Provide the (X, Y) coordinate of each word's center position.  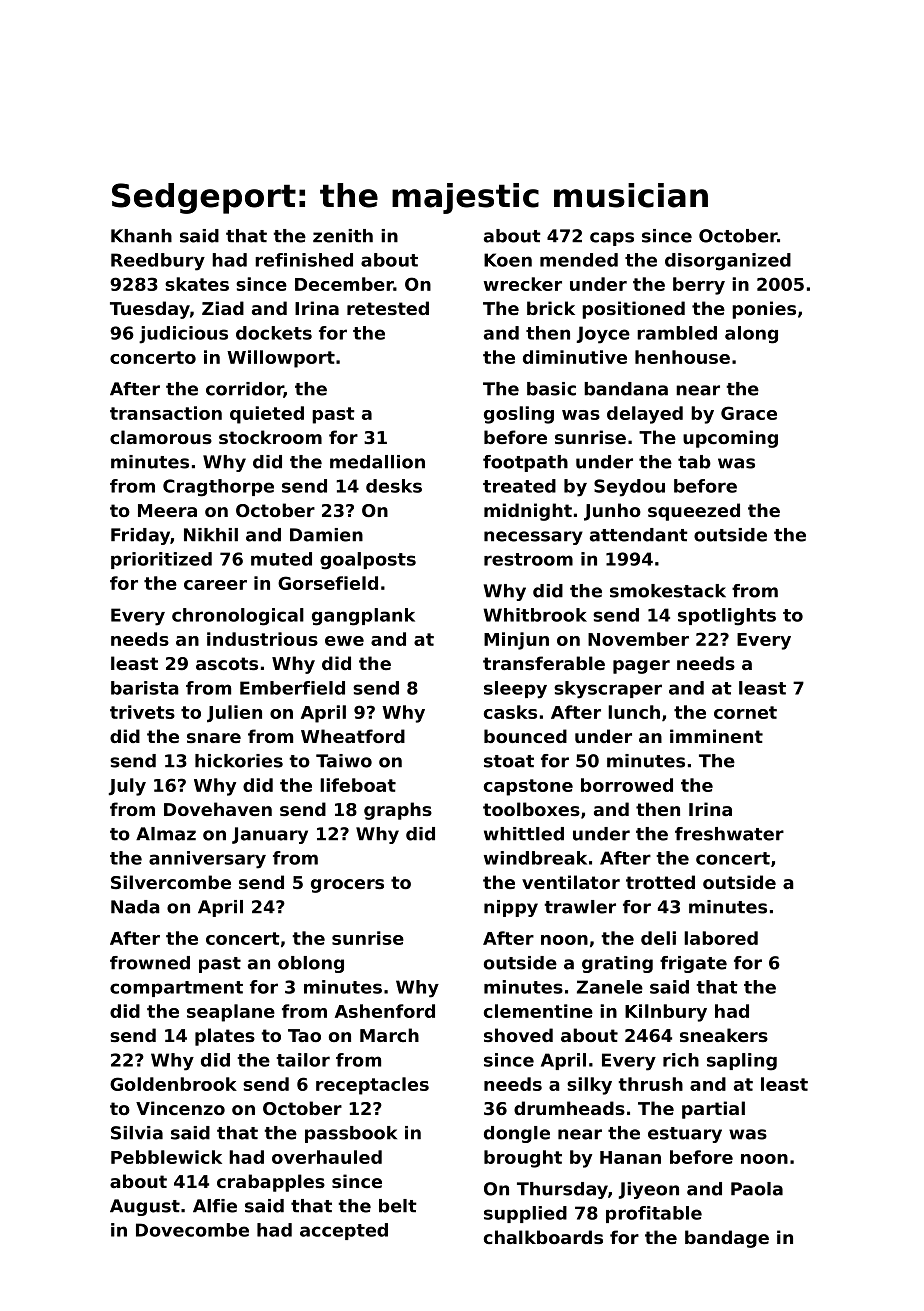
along (751, 335)
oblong (311, 964)
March (389, 1035)
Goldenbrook (173, 1084)
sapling (742, 1062)
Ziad (223, 308)
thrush (650, 1084)
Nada (135, 907)
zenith (343, 236)
